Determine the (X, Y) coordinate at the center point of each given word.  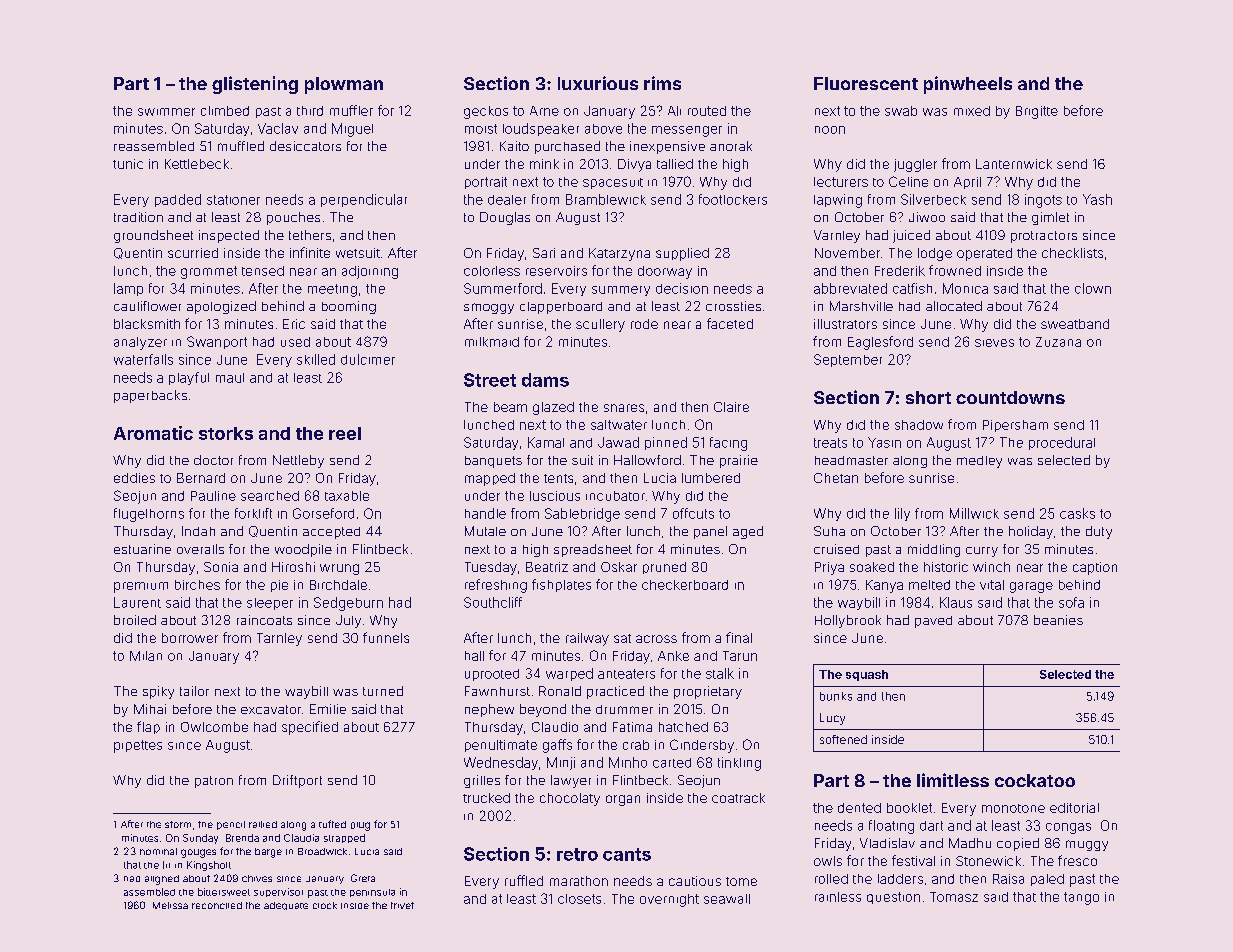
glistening (255, 85)
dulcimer (368, 359)
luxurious (598, 83)
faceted (730, 323)
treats (830, 443)
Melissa (170, 905)
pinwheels (968, 85)
